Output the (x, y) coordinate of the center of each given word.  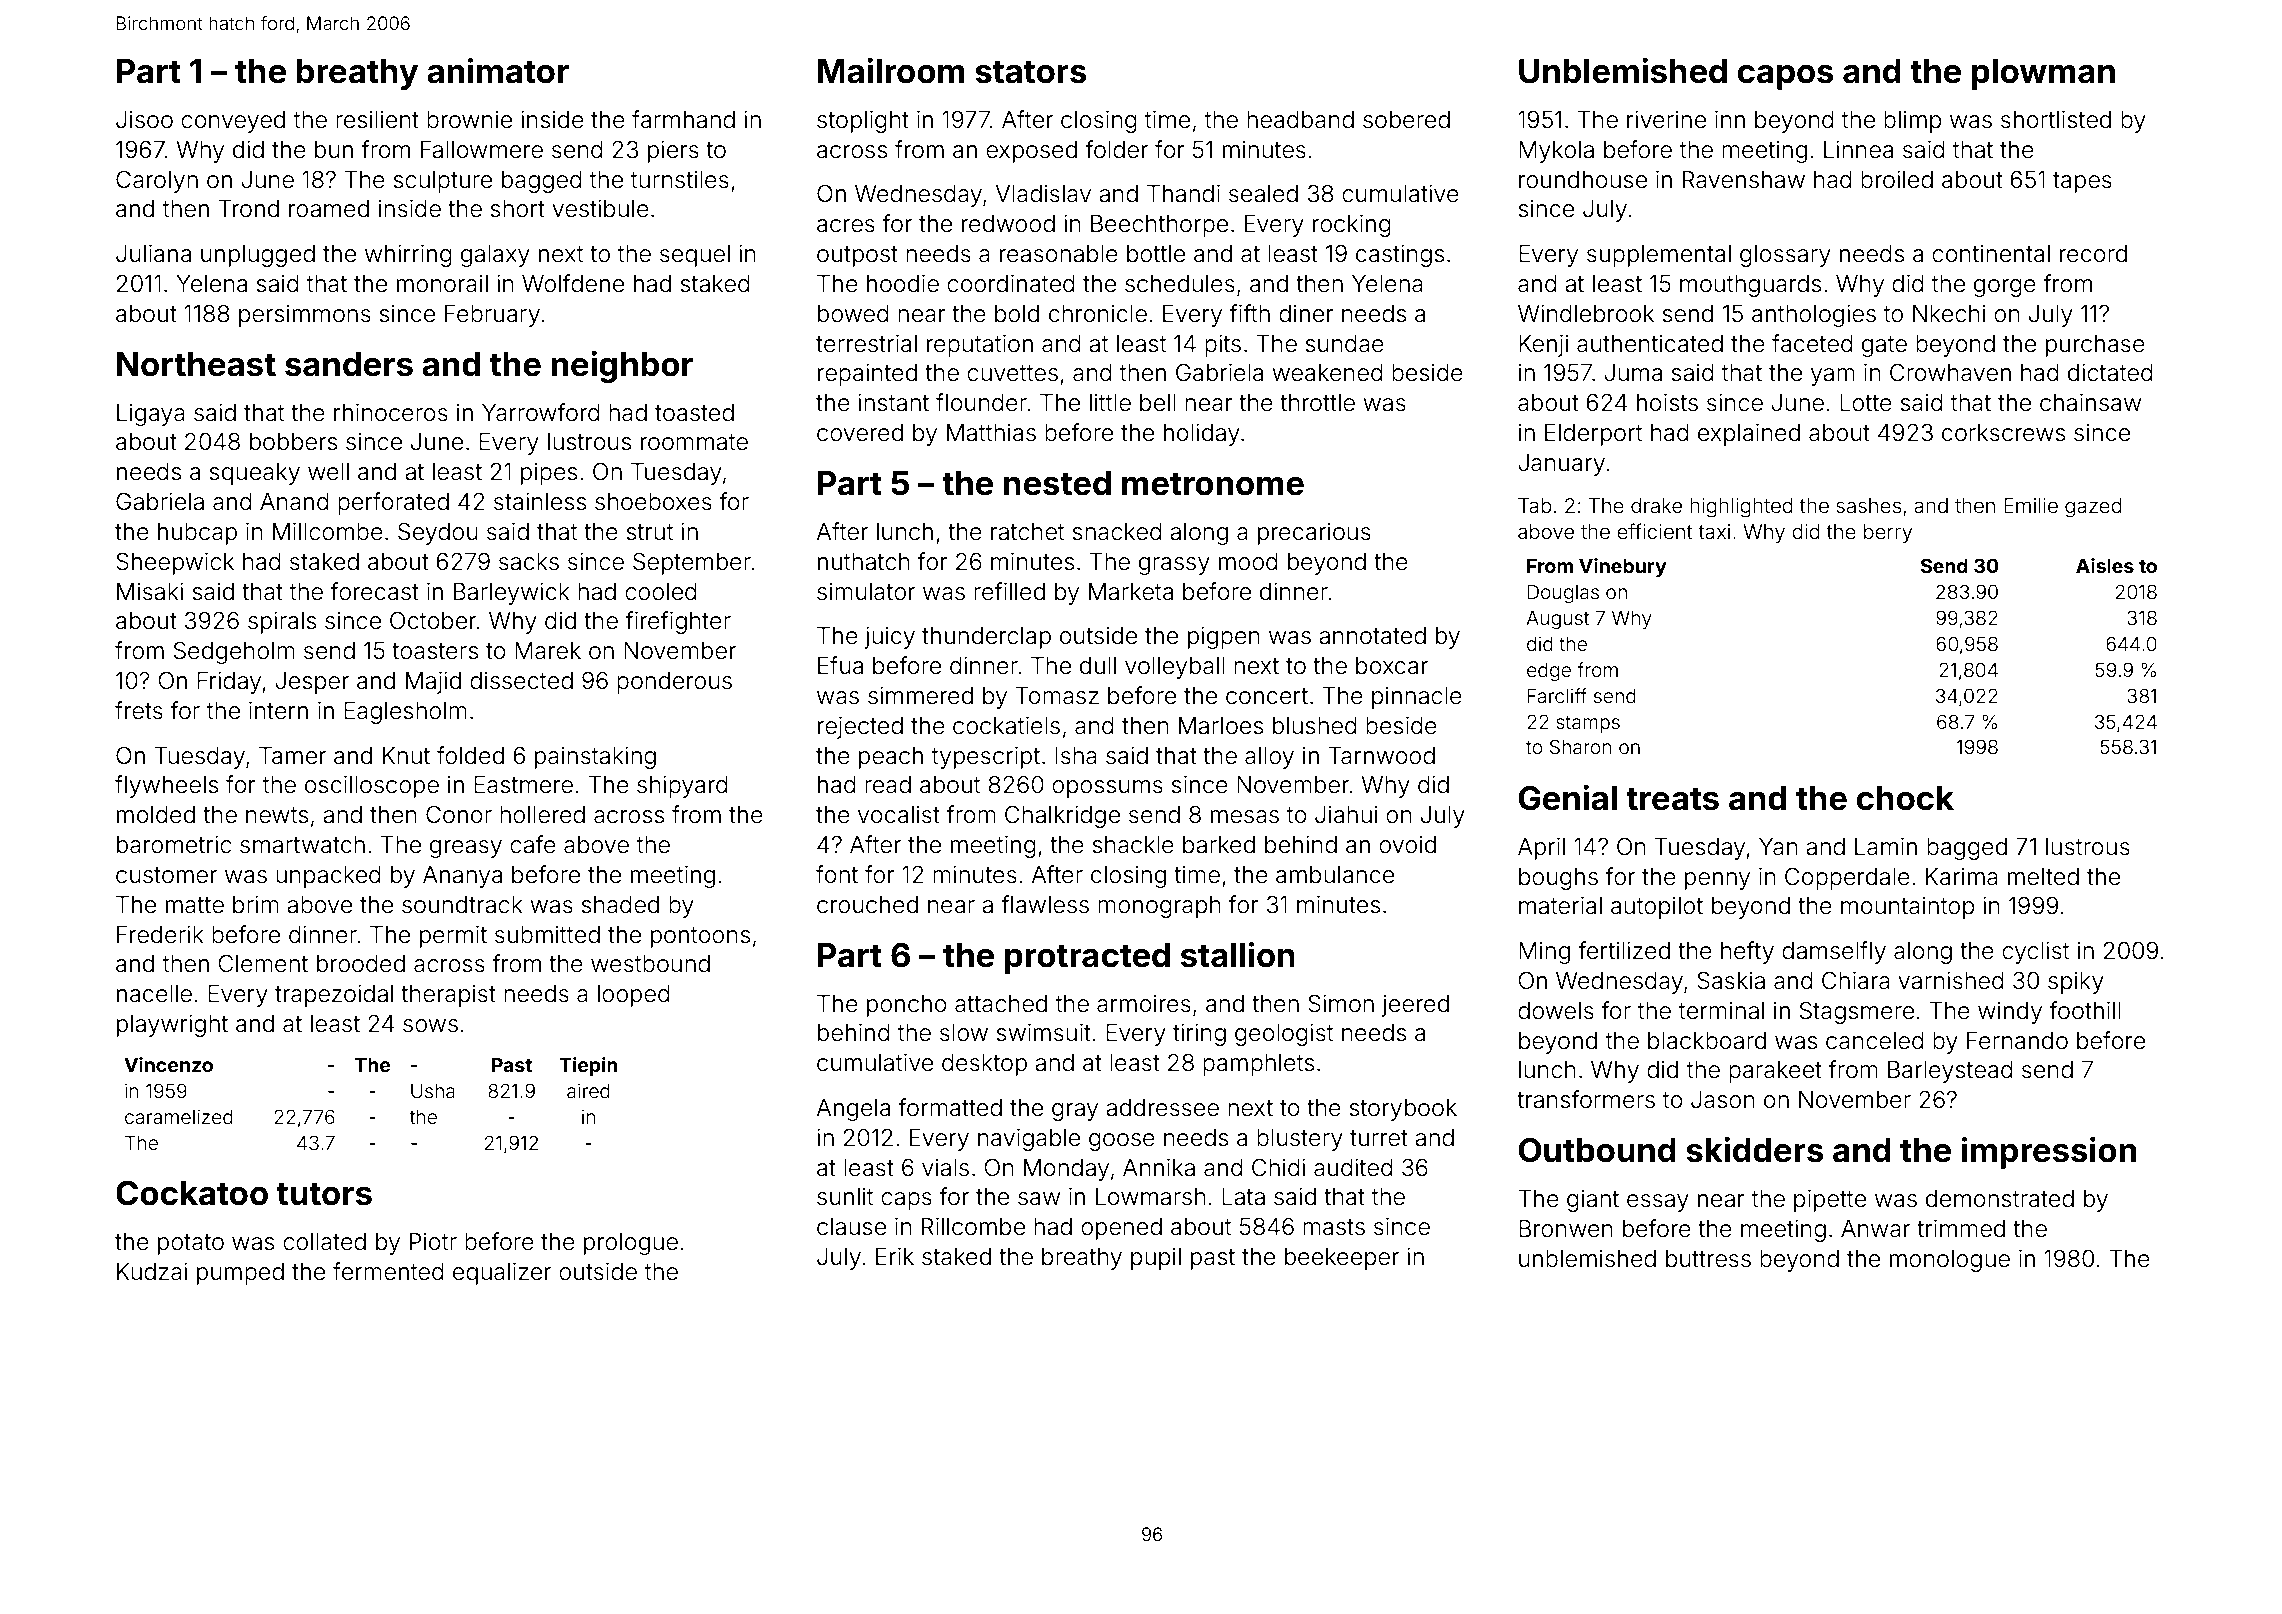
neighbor (622, 367)
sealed (1263, 194)
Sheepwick (175, 563)
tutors (324, 1194)
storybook (1403, 1110)
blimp (1913, 122)
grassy (1174, 566)
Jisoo (144, 120)
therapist (448, 996)
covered (860, 433)
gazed (2093, 508)
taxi (1714, 531)
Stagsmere (1857, 1012)
